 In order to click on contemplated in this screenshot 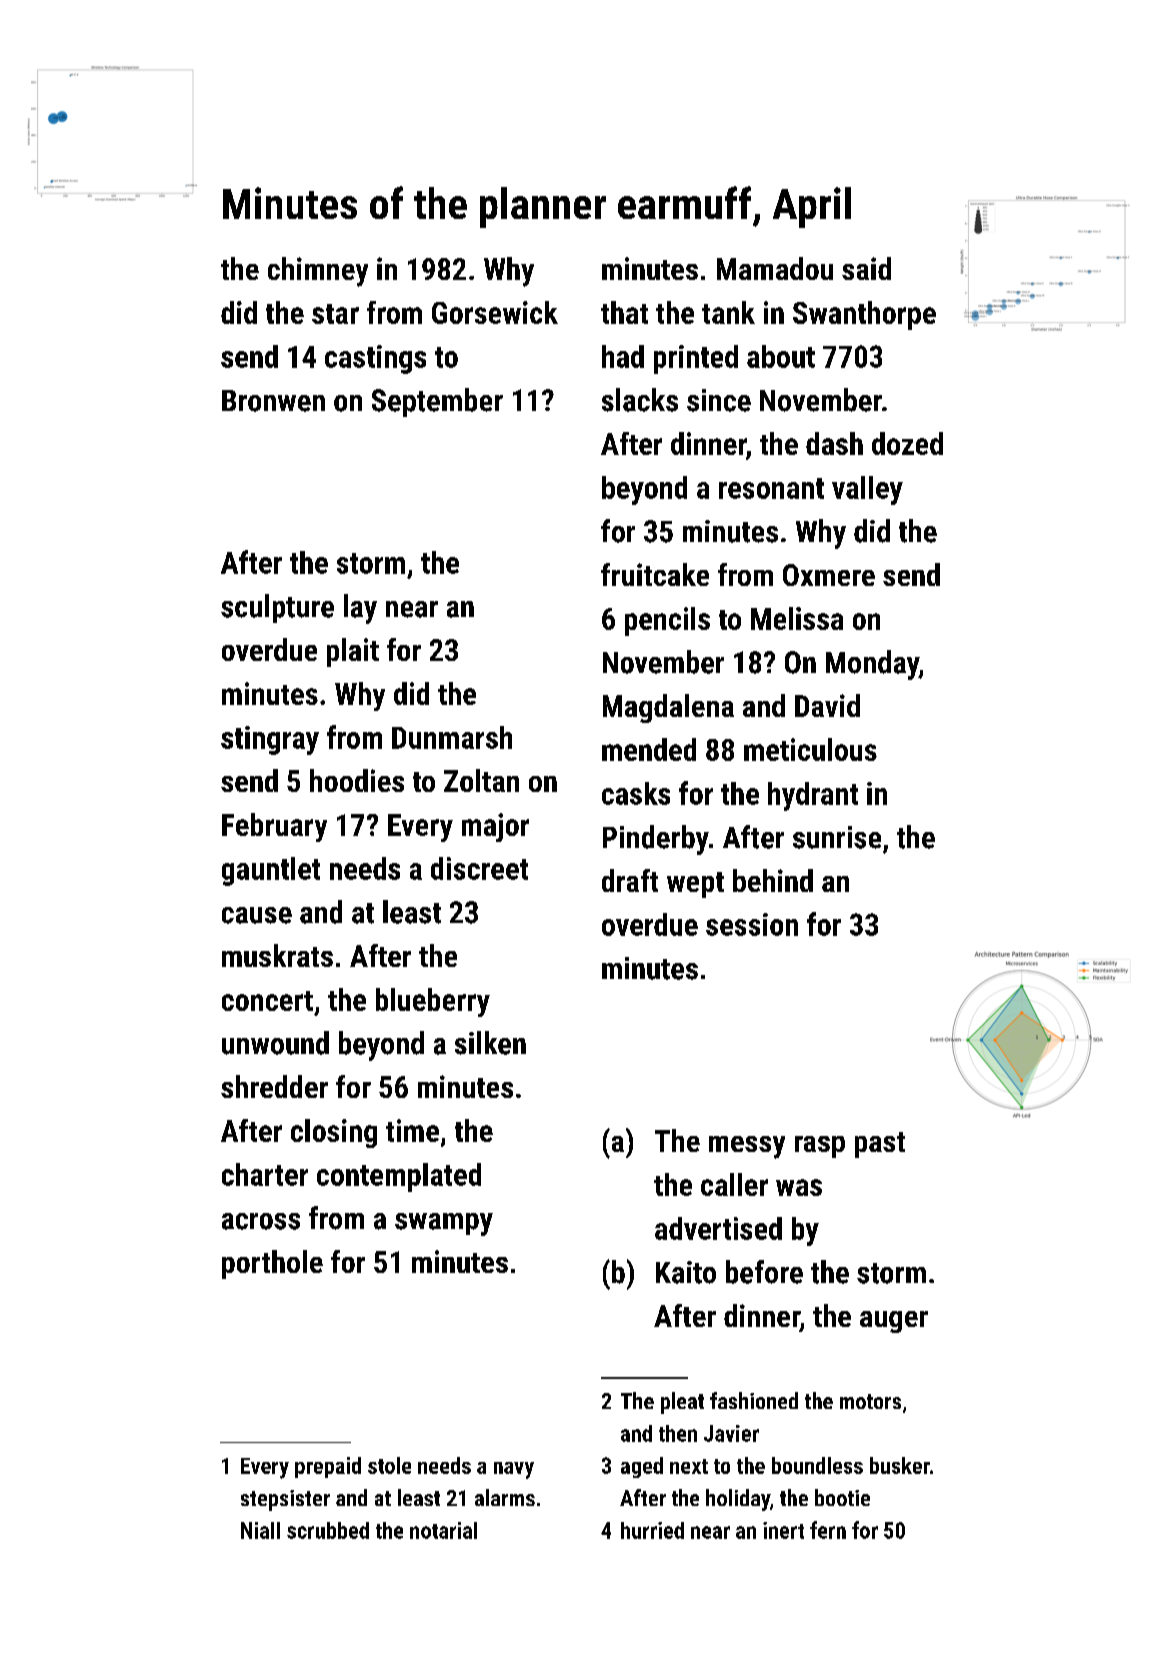, I will do `click(399, 1177)`.
